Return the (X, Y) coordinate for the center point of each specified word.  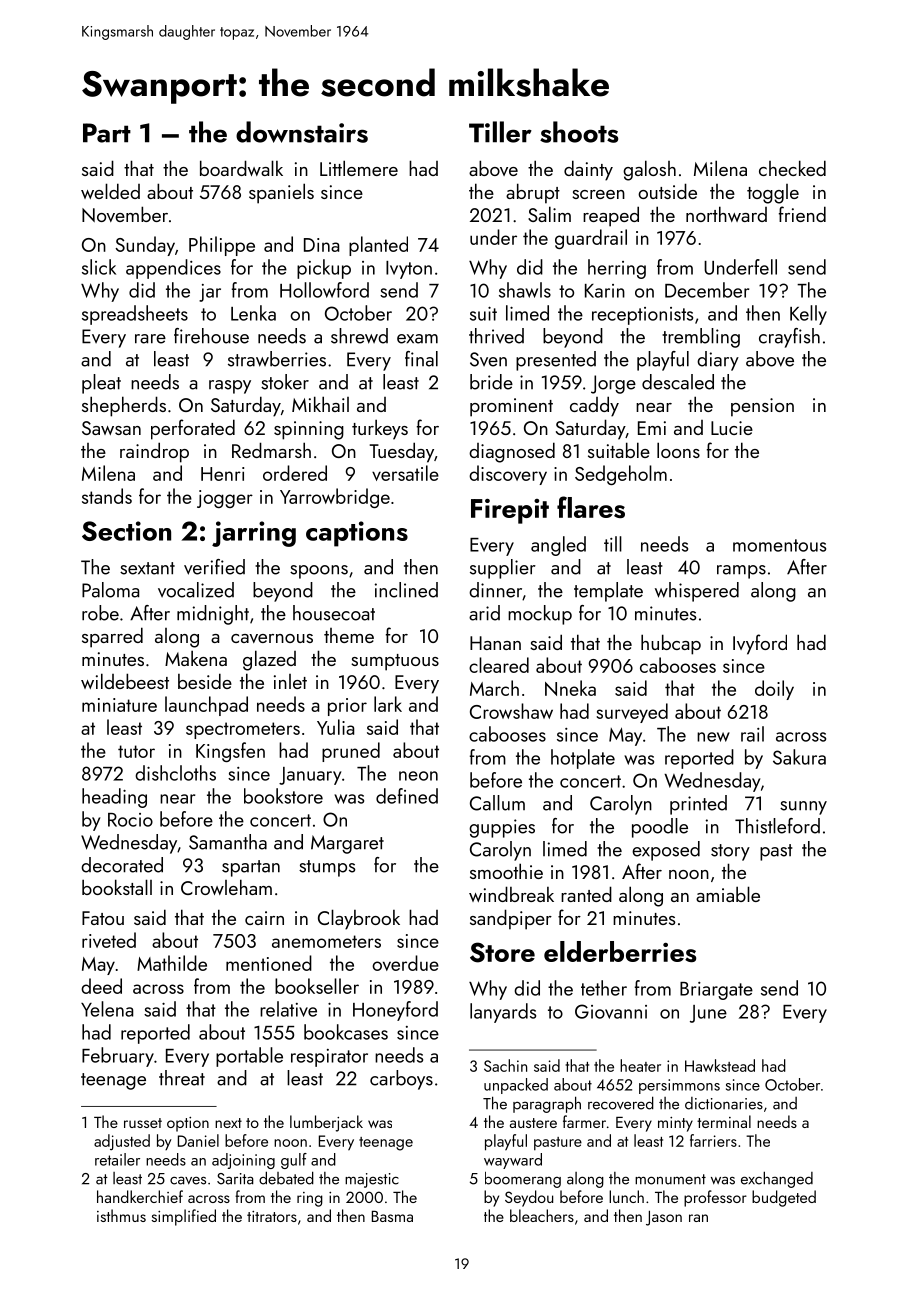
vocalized (196, 590)
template (608, 592)
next (228, 1123)
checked (792, 168)
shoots (579, 132)
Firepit (510, 511)
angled (558, 546)
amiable (728, 894)
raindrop (154, 452)
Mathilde (172, 963)
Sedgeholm (621, 475)
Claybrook (359, 919)
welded (110, 191)
